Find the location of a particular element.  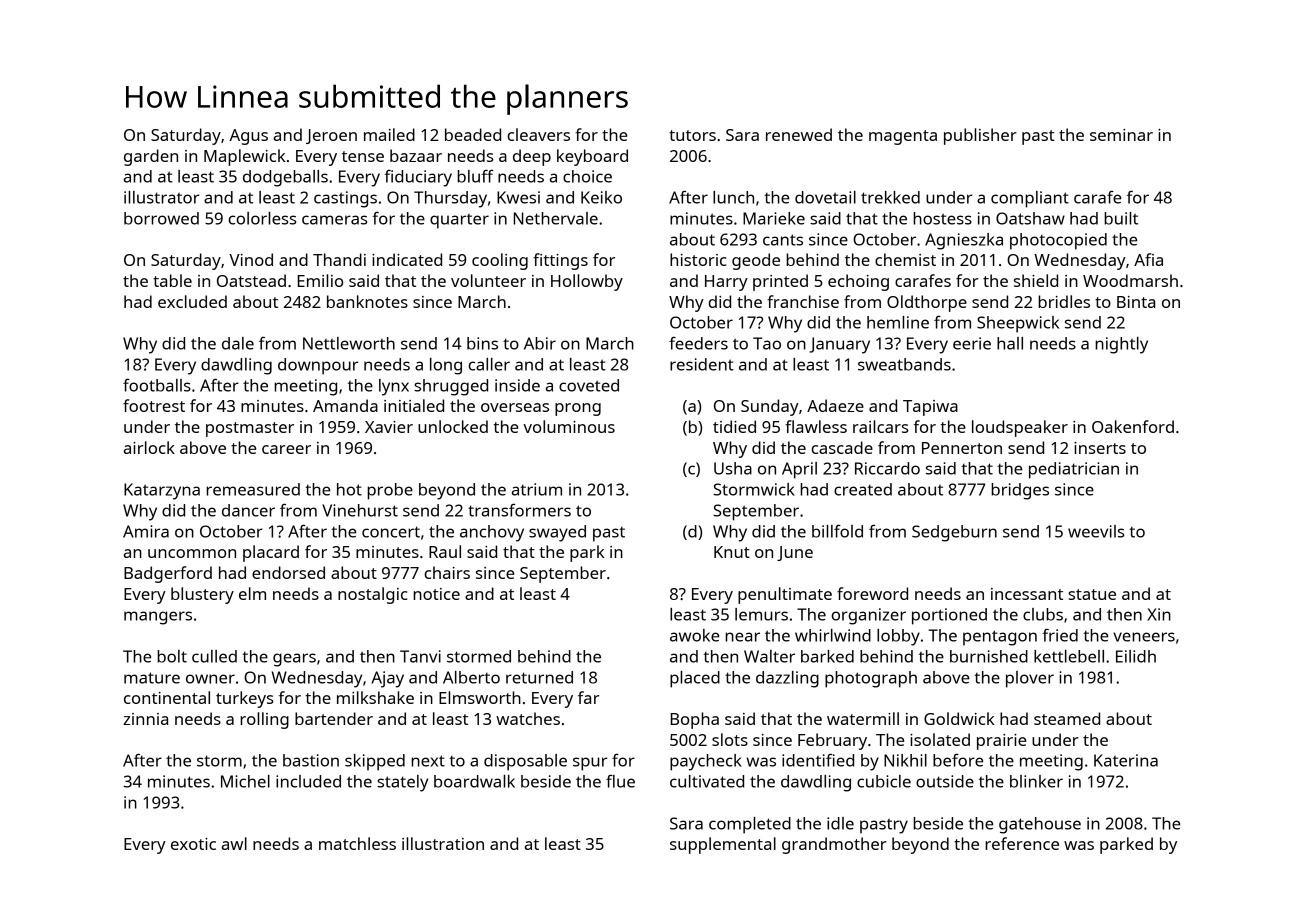

castings is located at coordinates (345, 199).
